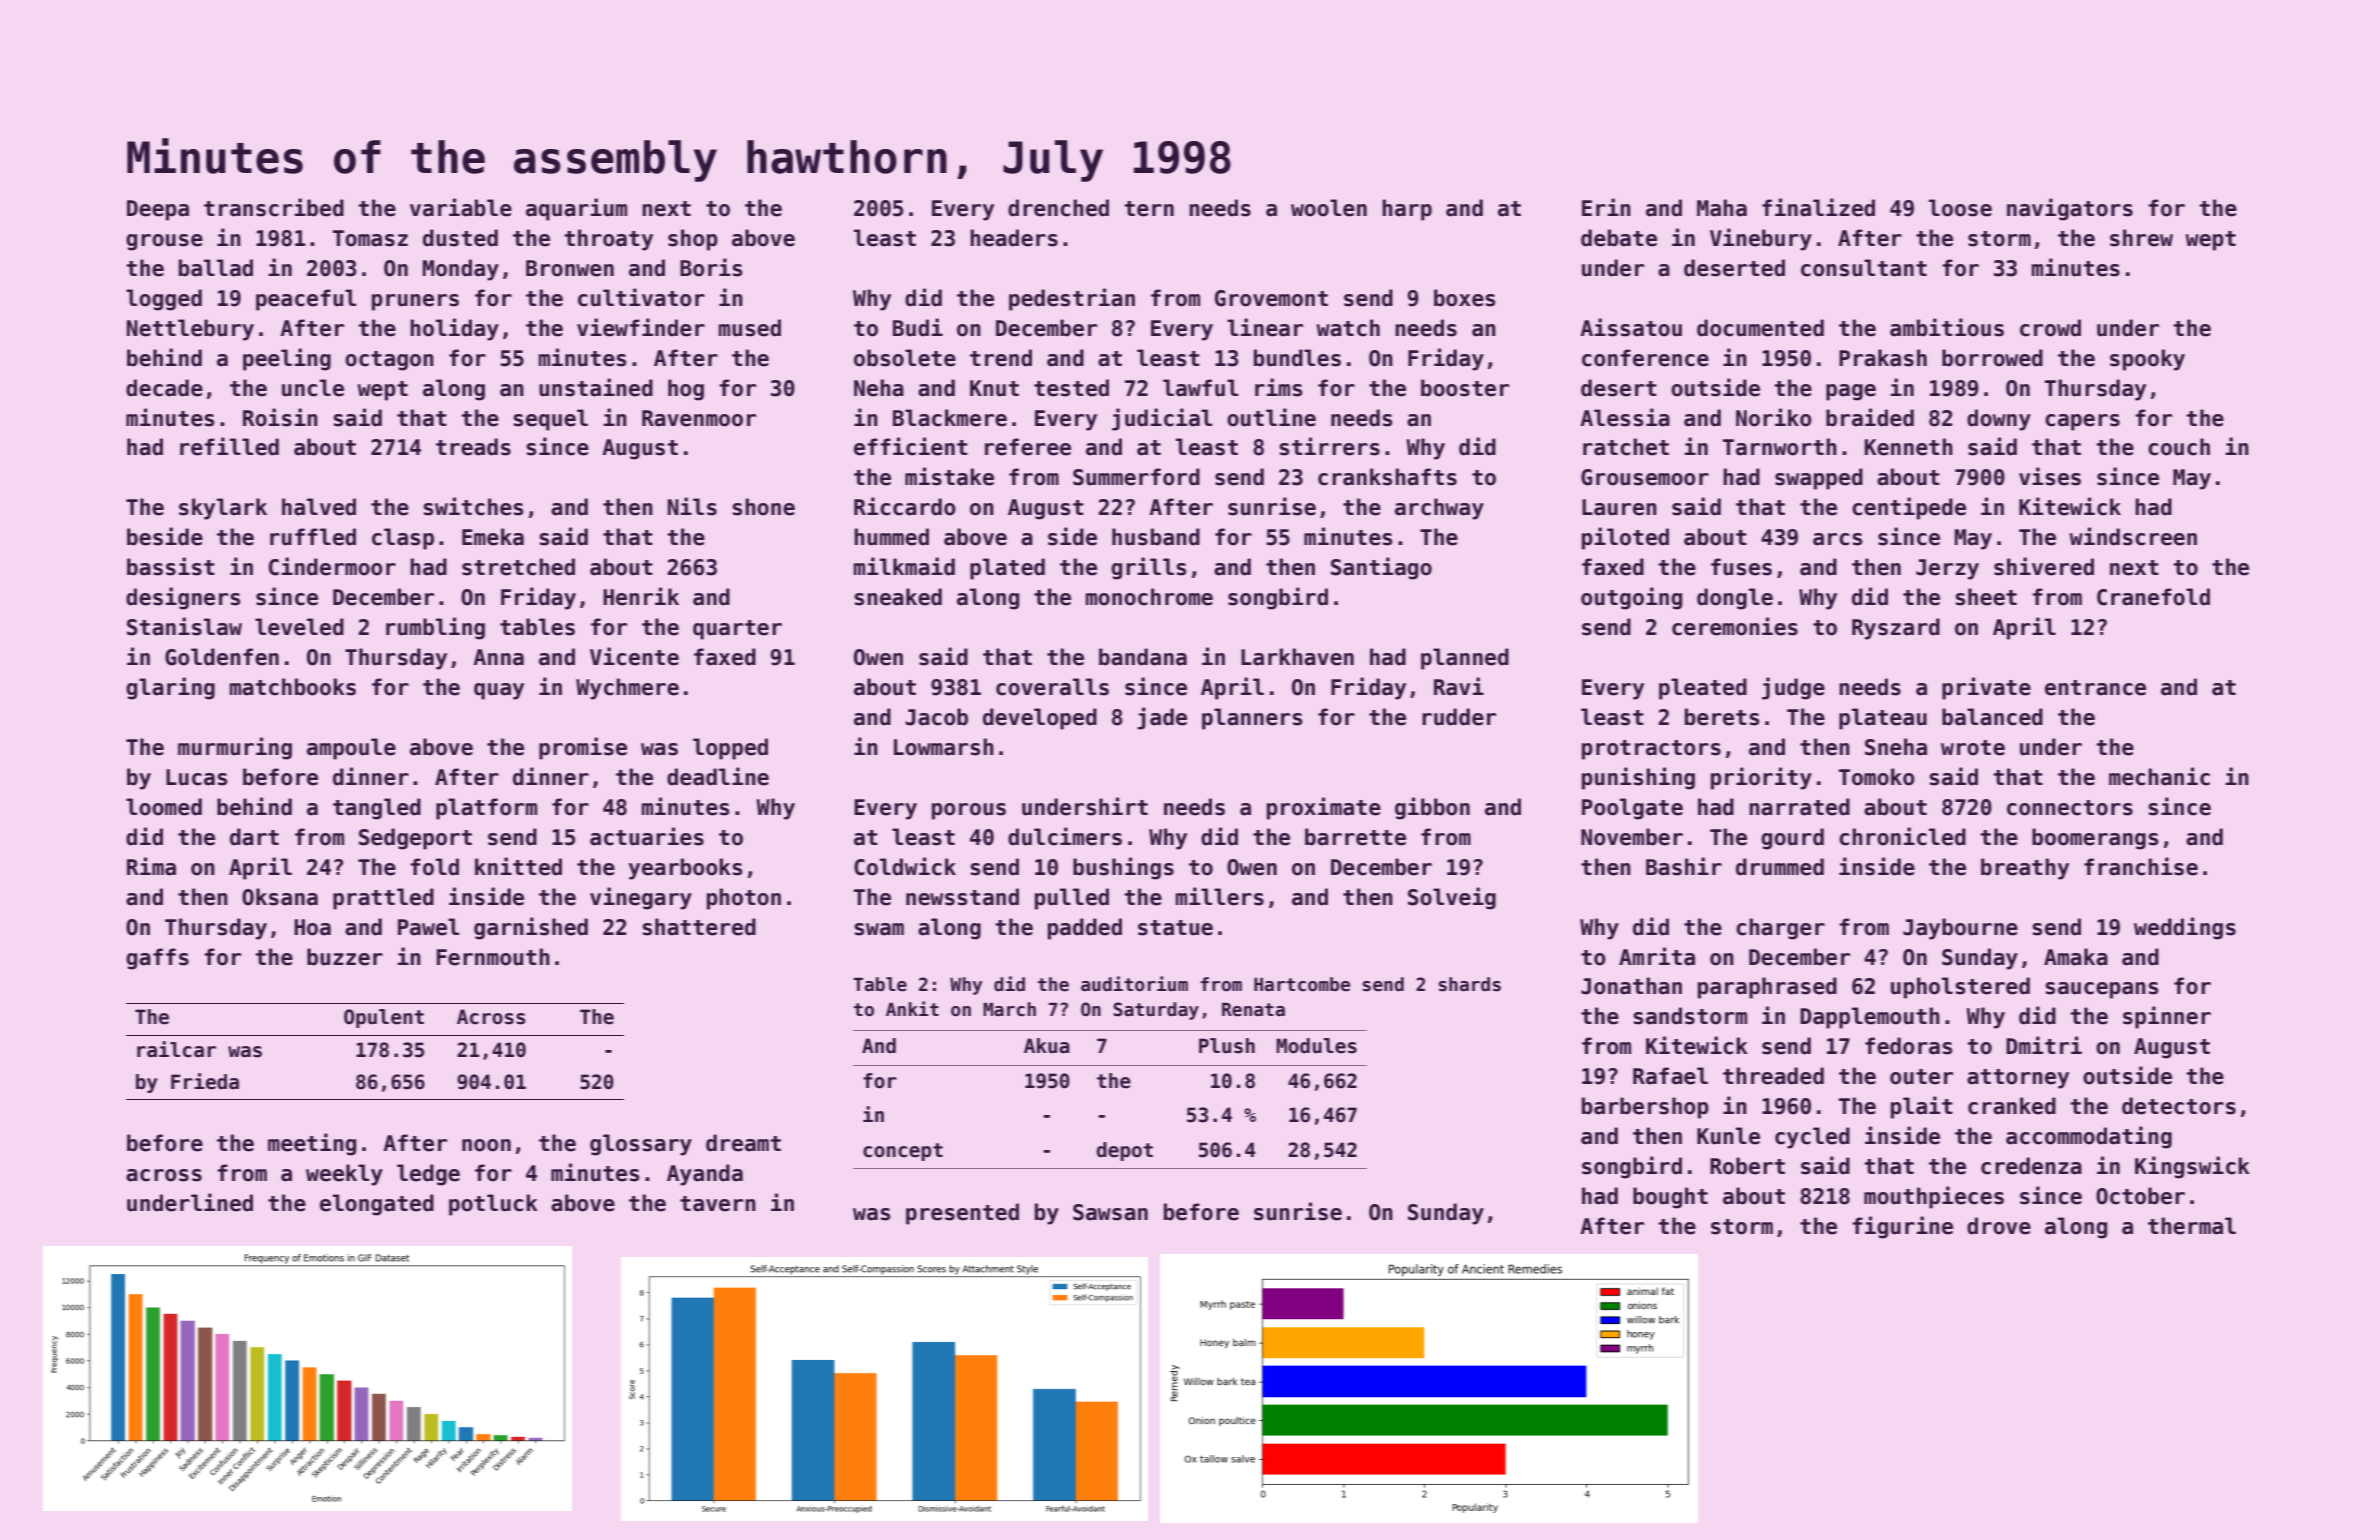 Image resolution: width=2380 pixels, height=1540 pixels. I want to click on balanced, so click(1992, 717).
